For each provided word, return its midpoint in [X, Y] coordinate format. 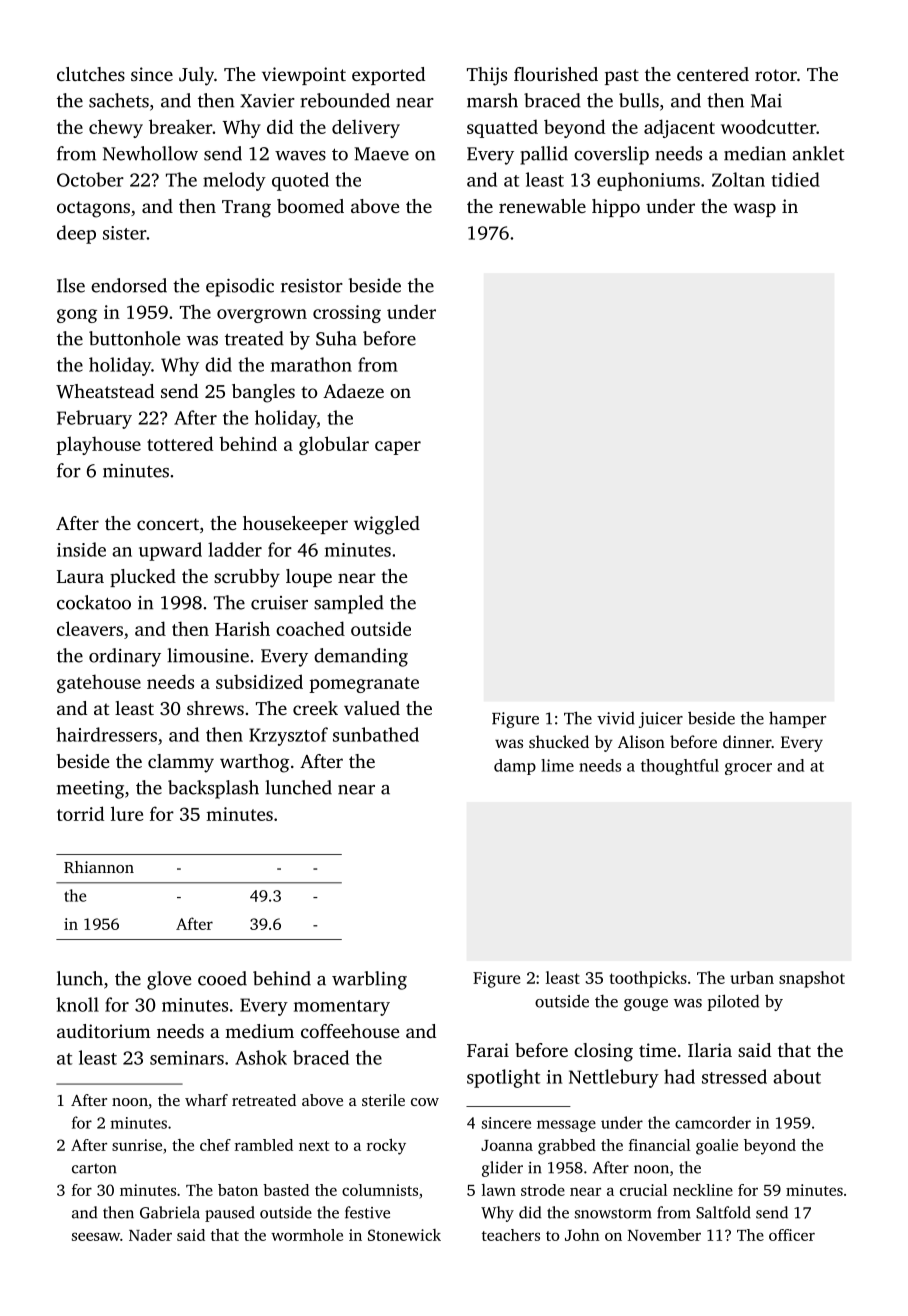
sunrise [137, 1145]
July [196, 76]
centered [713, 74]
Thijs [487, 76]
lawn [499, 1190]
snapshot [812, 979]
